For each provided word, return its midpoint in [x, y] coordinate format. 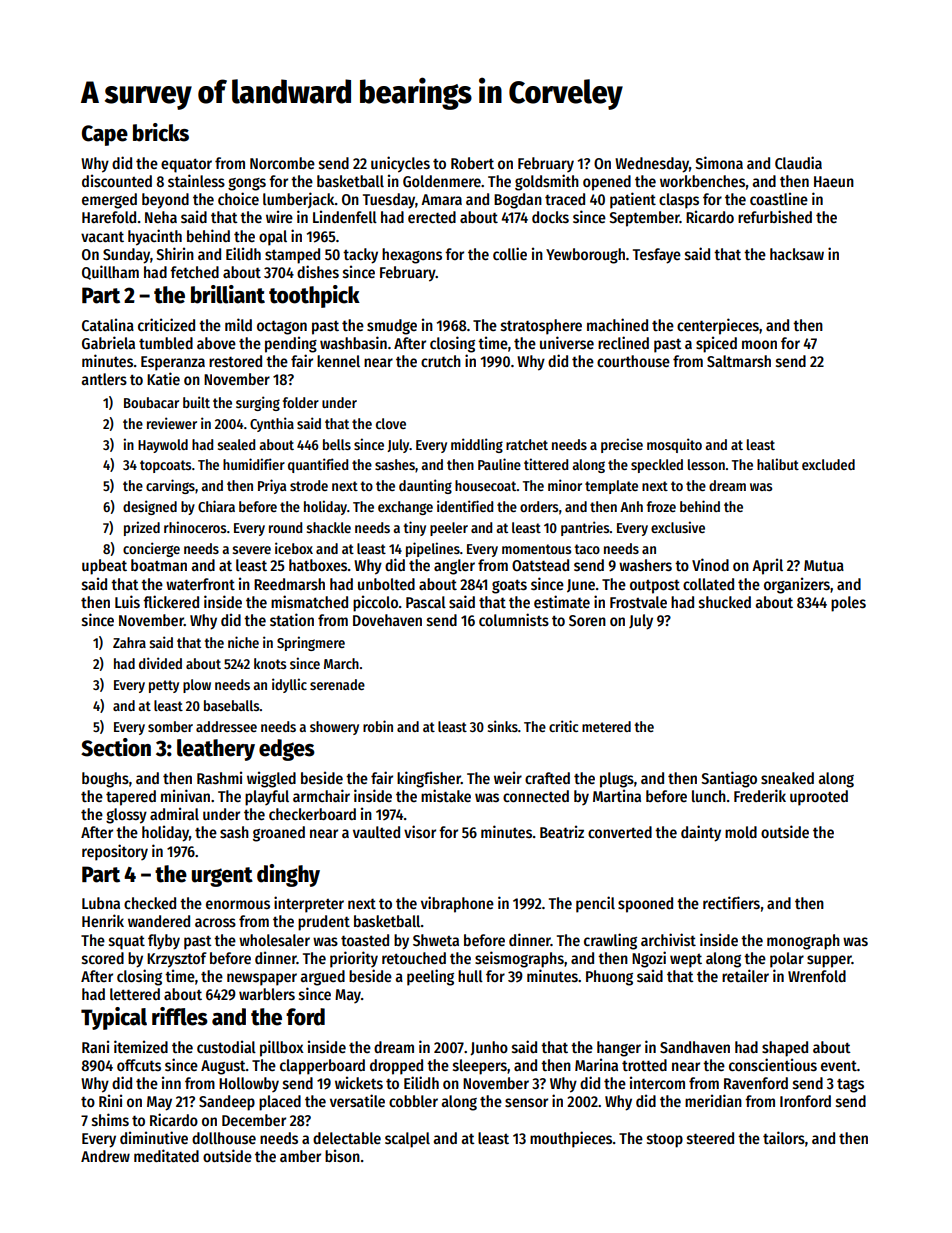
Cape [105, 135]
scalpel [407, 1140]
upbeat [104, 567]
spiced [716, 344]
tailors [784, 1137]
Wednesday [652, 165]
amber [300, 1156]
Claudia [798, 162]
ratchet [527, 444]
